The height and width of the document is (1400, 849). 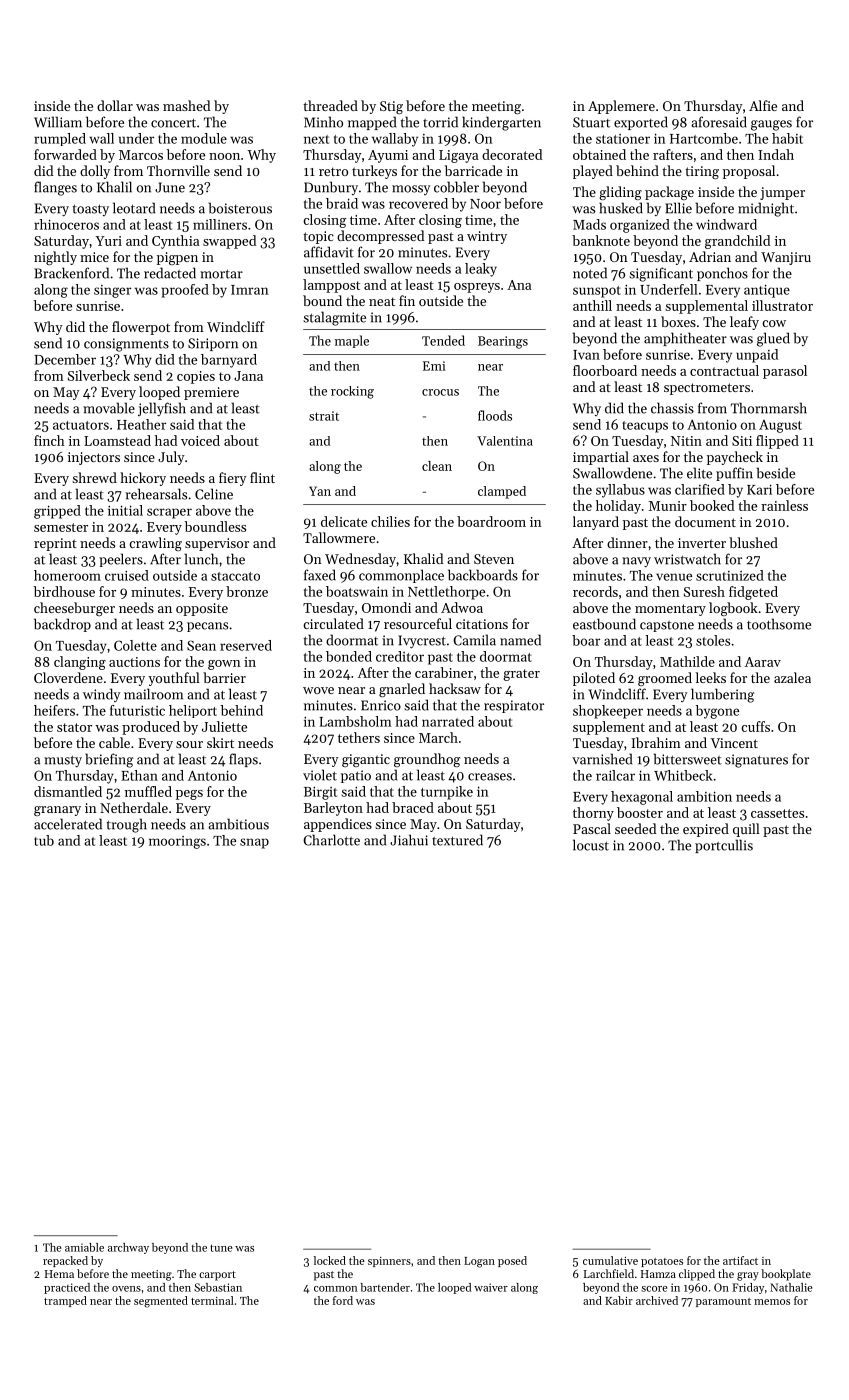 What do you see at coordinates (127, 575) in the document?
I see `cruised` at bounding box center [127, 575].
